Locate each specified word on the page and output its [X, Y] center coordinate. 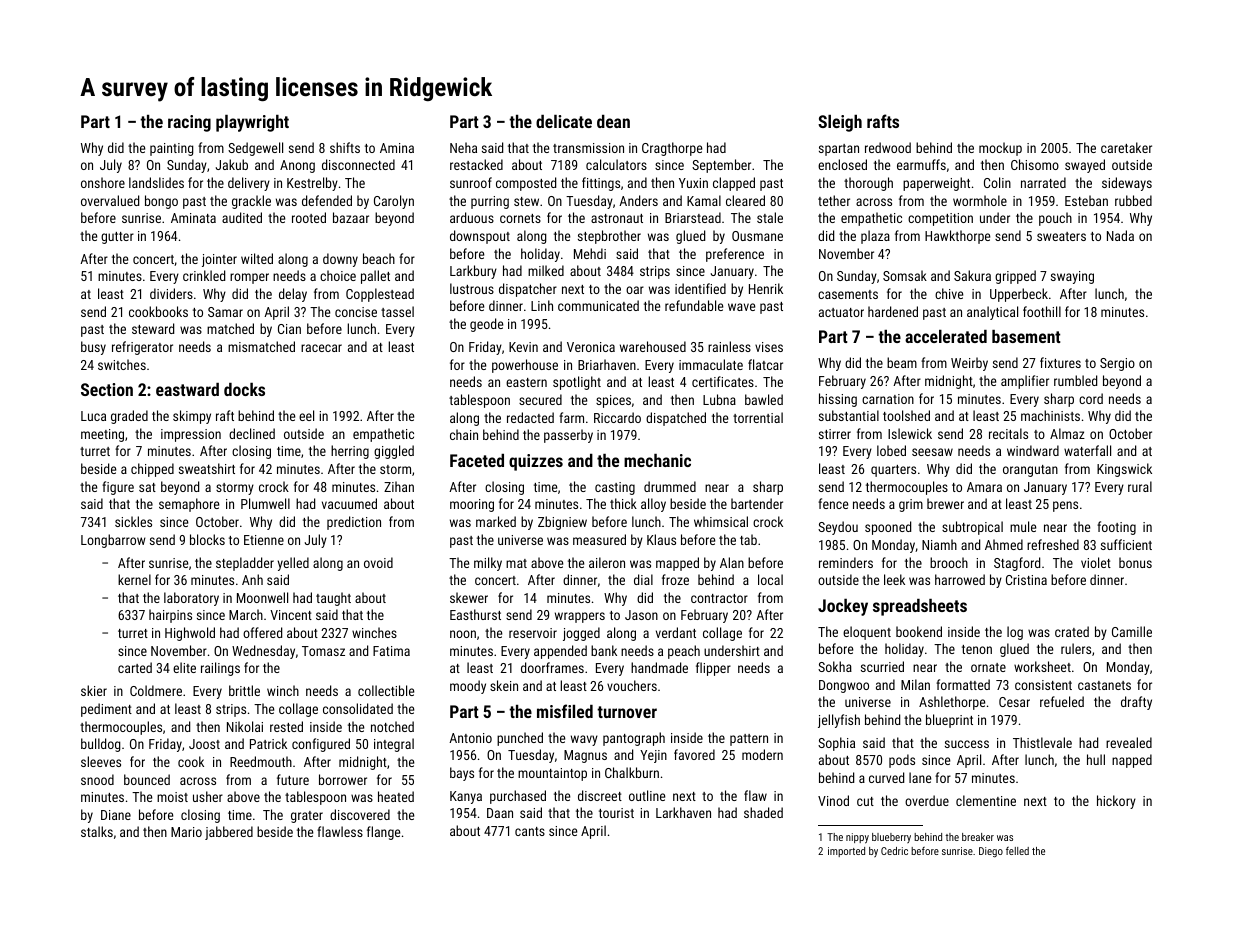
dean [613, 121]
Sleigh [840, 123]
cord [1091, 398]
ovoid [378, 562]
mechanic [657, 460]
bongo [161, 202]
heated [396, 796]
